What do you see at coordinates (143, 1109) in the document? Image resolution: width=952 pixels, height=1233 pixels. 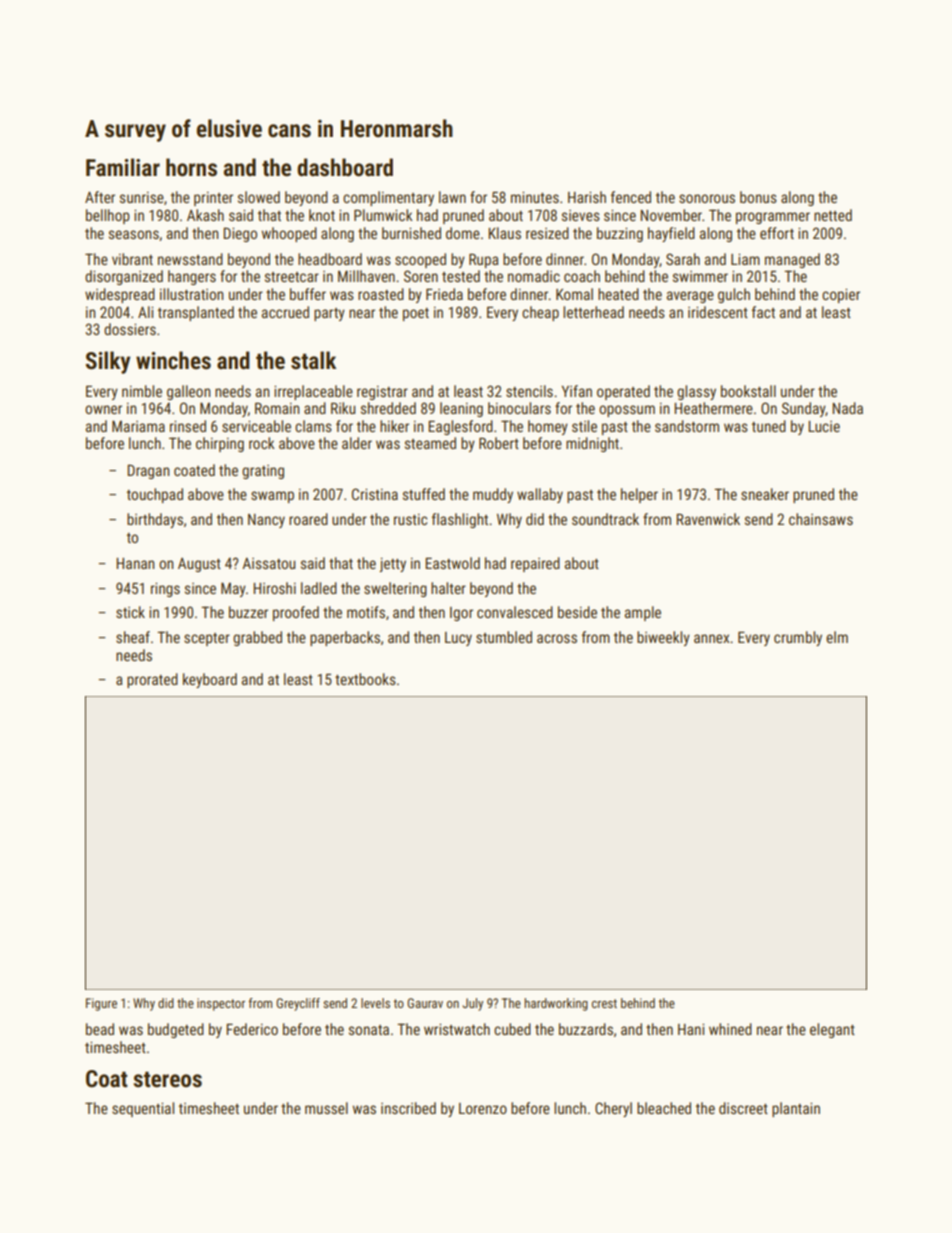 I see `sequential` at bounding box center [143, 1109].
